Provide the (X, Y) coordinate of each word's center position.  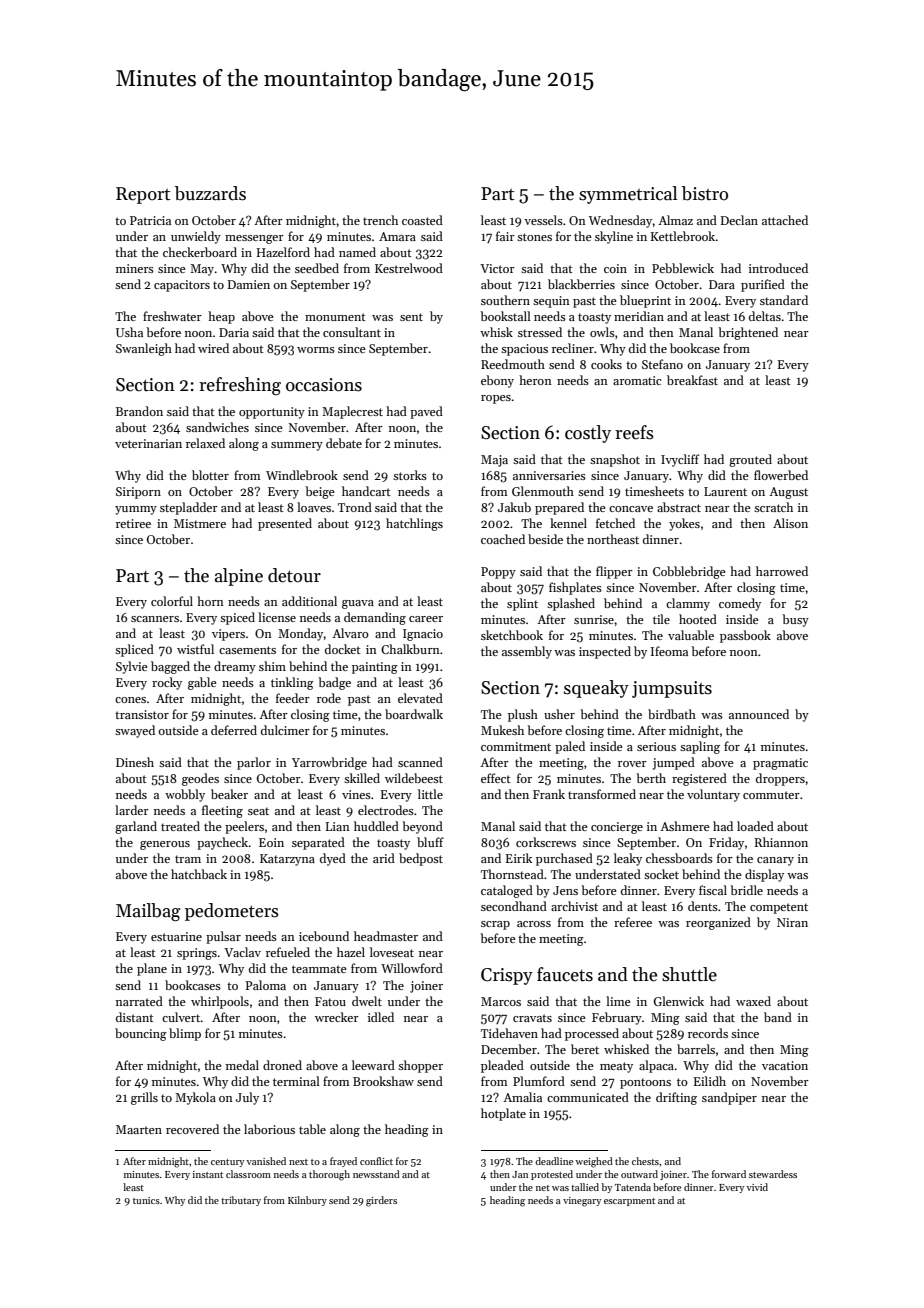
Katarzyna (287, 860)
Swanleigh (144, 349)
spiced (237, 618)
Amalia (522, 1097)
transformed (602, 794)
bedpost (421, 859)
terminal (296, 1081)
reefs (634, 432)
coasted (422, 220)
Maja (494, 461)
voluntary (713, 795)
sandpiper (729, 1098)
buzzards (210, 193)
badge (334, 683)
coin (615, 268)
